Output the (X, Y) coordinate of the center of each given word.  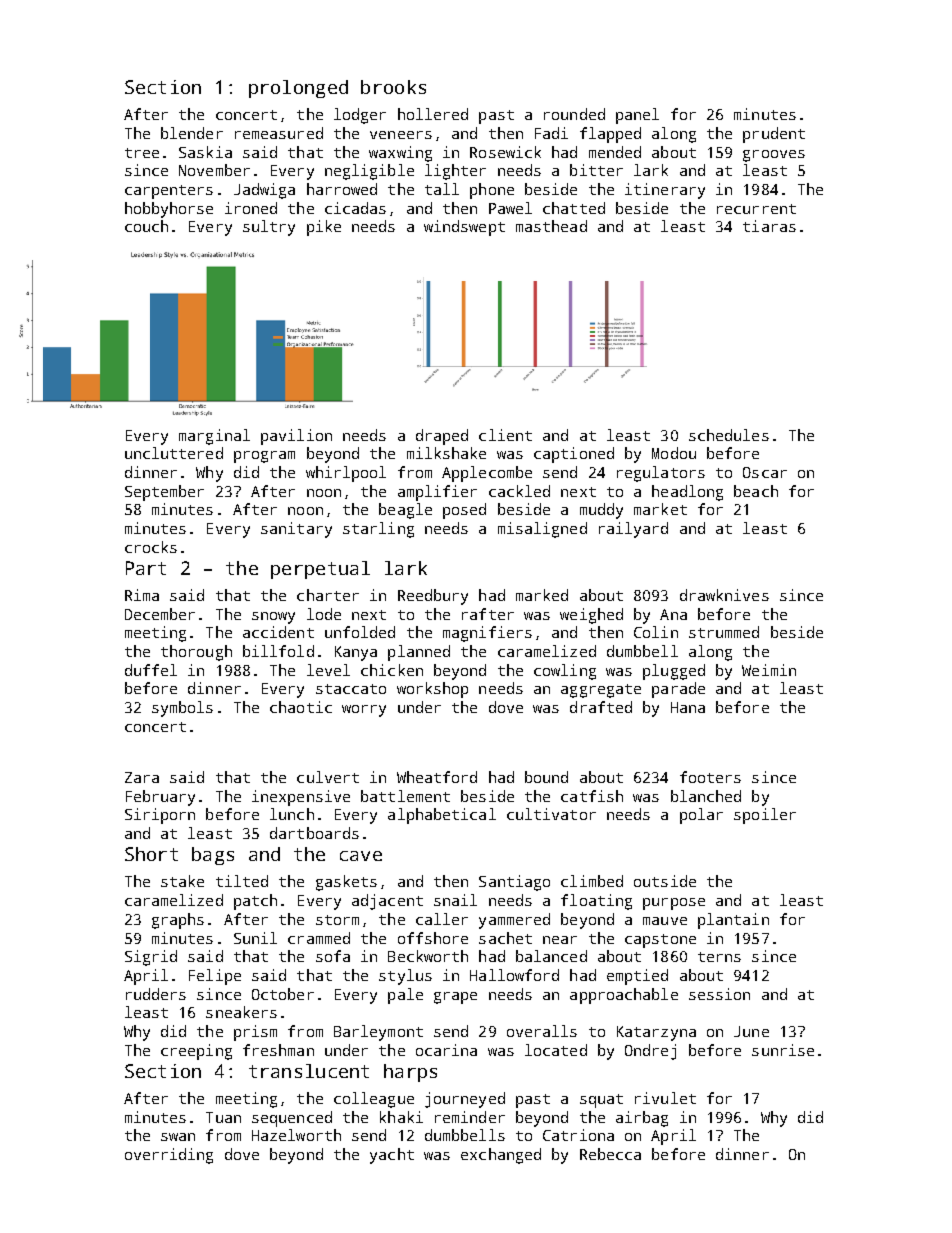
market (660, 509)
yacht (392, 1156)
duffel (151, 670)
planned (419, 653)
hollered (433, 114)
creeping (196, 1052)
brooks (393, 87)
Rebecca (610, 1154)
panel (637, 116)
